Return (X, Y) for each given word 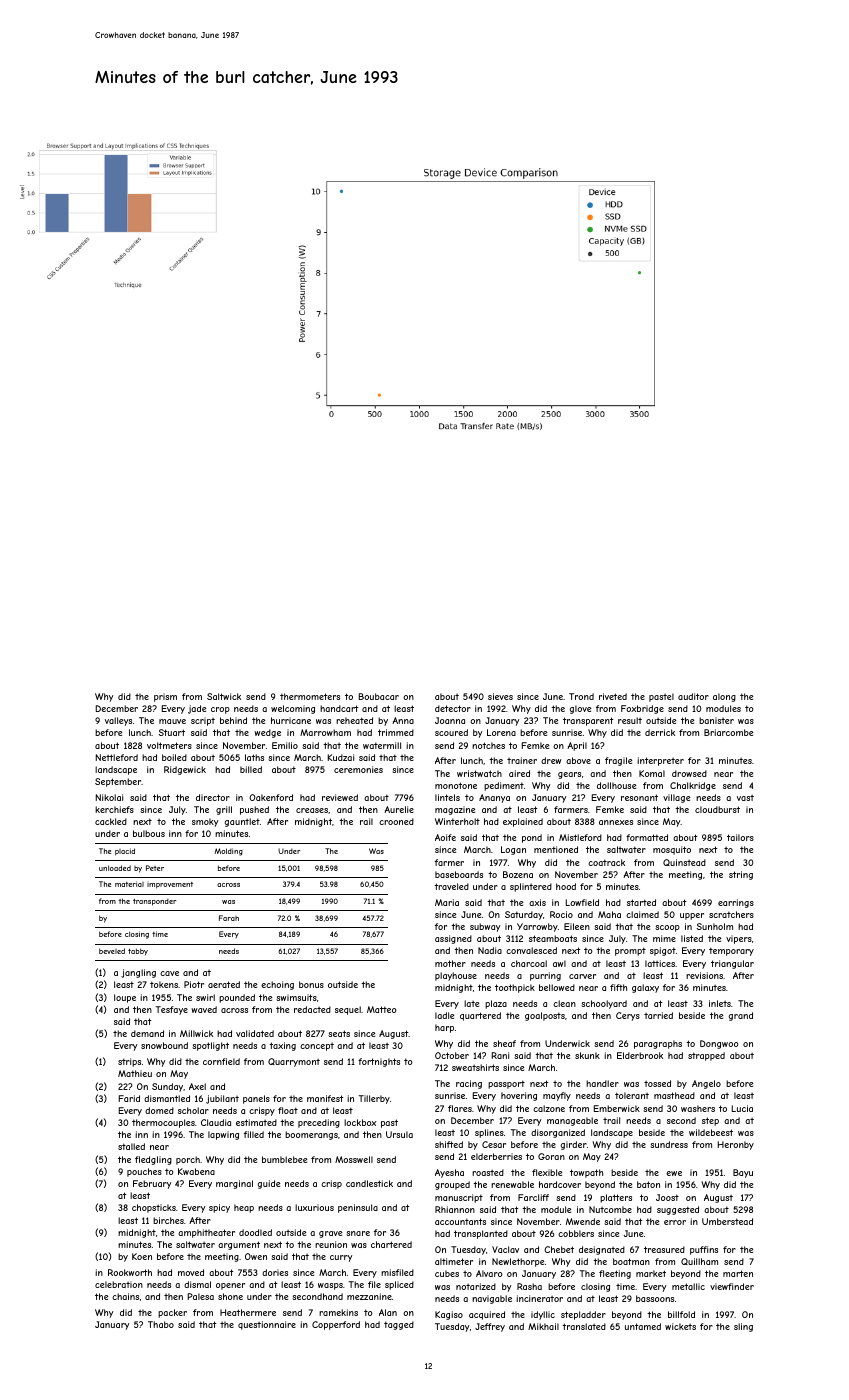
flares (460, 1108)
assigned (453, 939)
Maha (609, 914)
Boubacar (378, 696)
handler (602, 1083)
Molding (229, 852)
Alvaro (489, 1273)
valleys (118, 721)
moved (191, 1272)
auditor (693, 696)
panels (256, 1099)
